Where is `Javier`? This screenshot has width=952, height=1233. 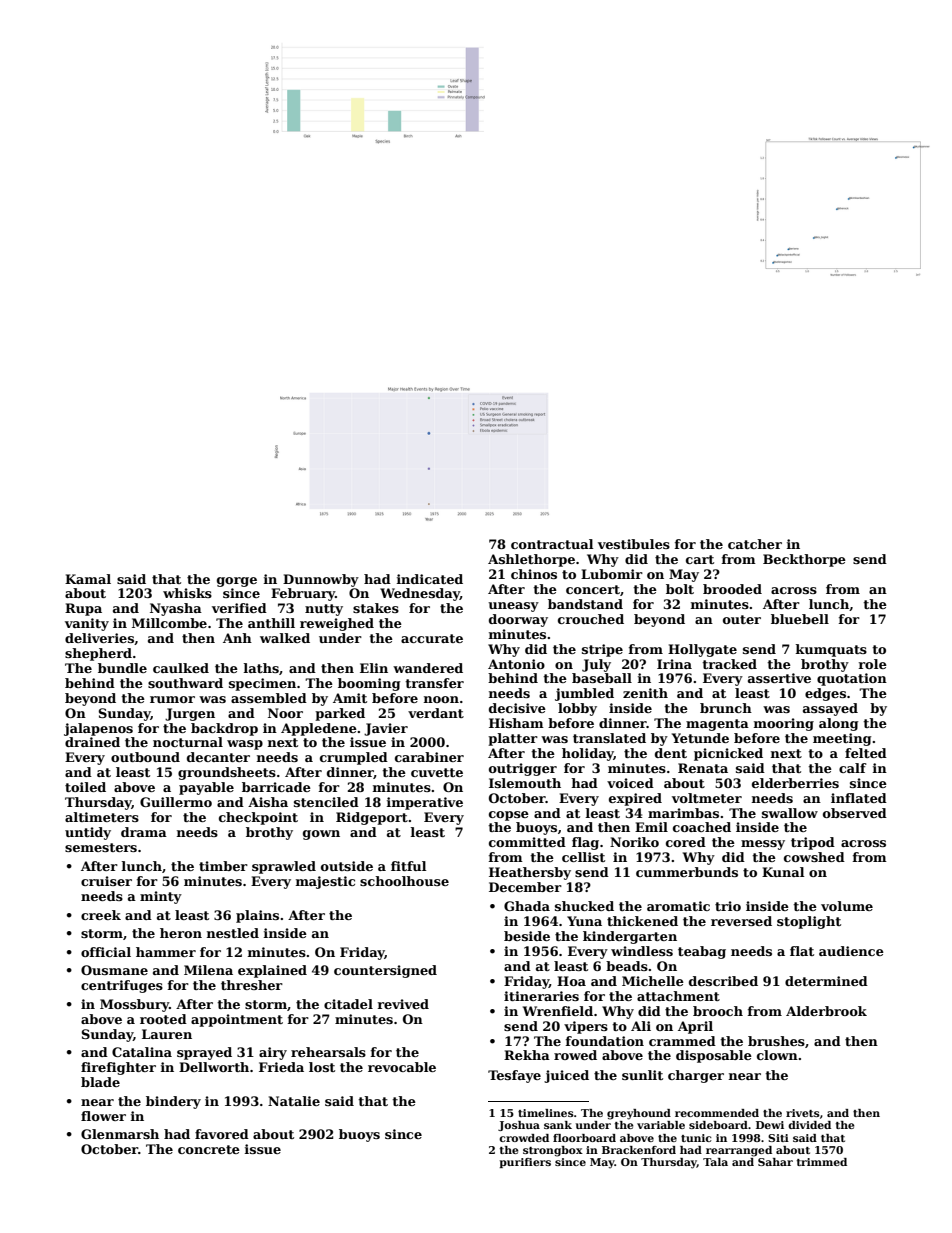
Javier is located at coordinates (386, 729).
